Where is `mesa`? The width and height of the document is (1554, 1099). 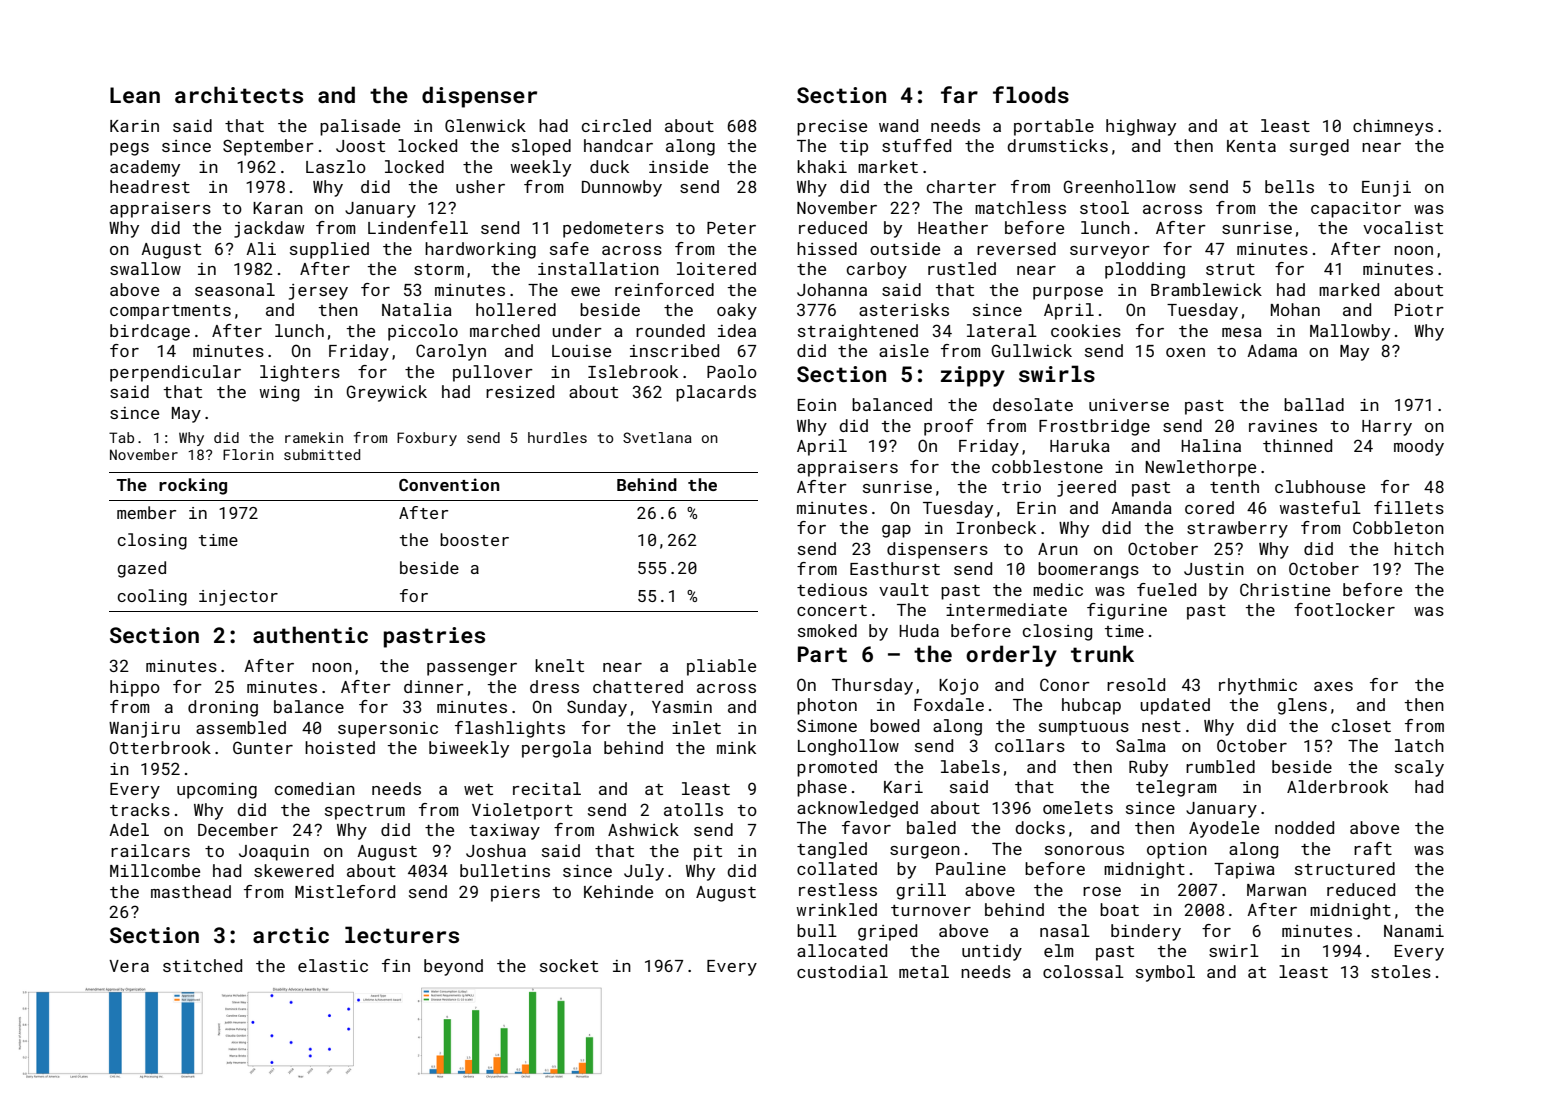 mesa is located at coordinates (1242, 332).
